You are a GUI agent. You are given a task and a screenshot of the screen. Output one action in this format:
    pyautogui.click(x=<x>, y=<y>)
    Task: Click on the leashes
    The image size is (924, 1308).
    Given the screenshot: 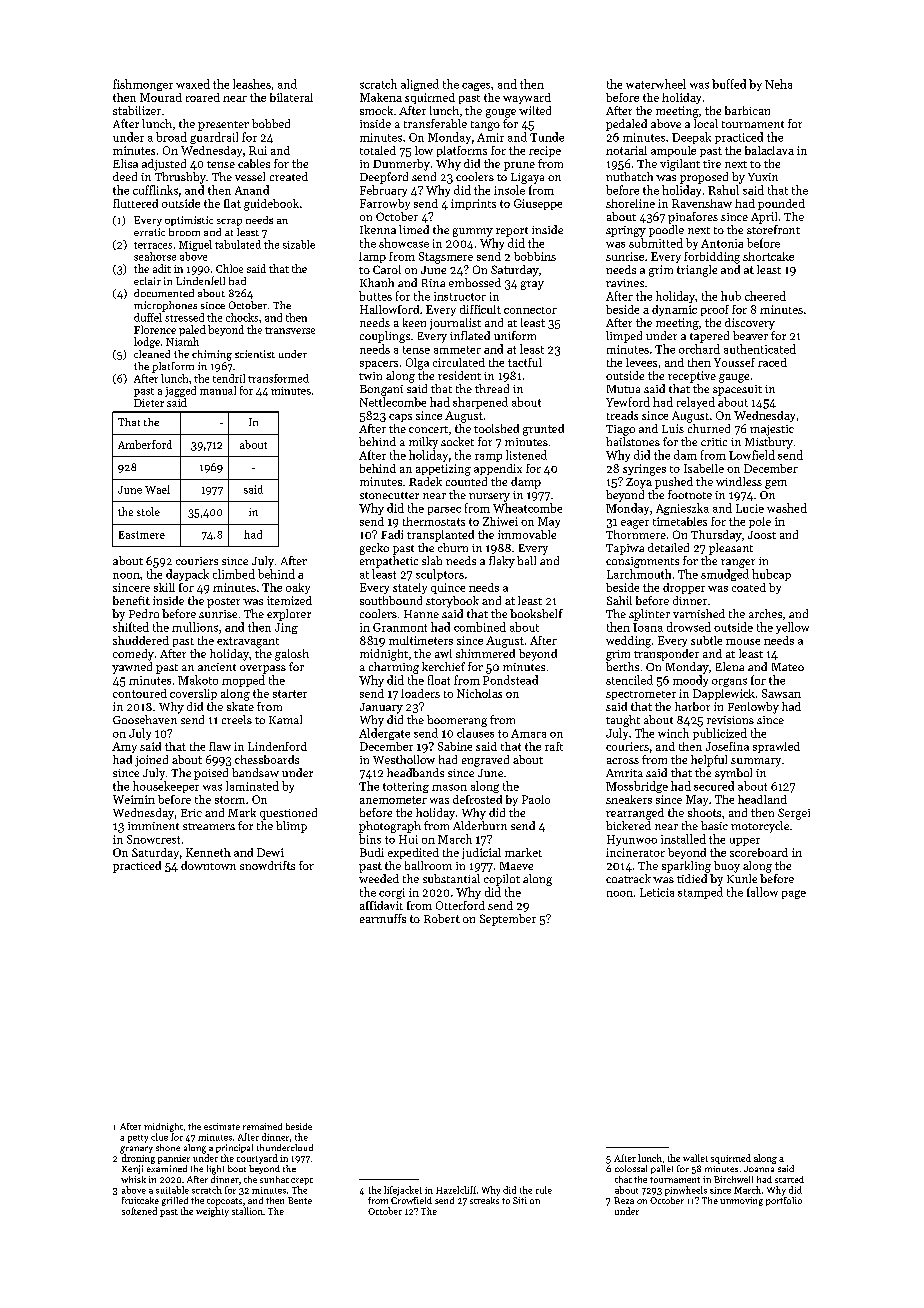 What is the action you would take?
    pyautogui.click(x=252, y=84)
